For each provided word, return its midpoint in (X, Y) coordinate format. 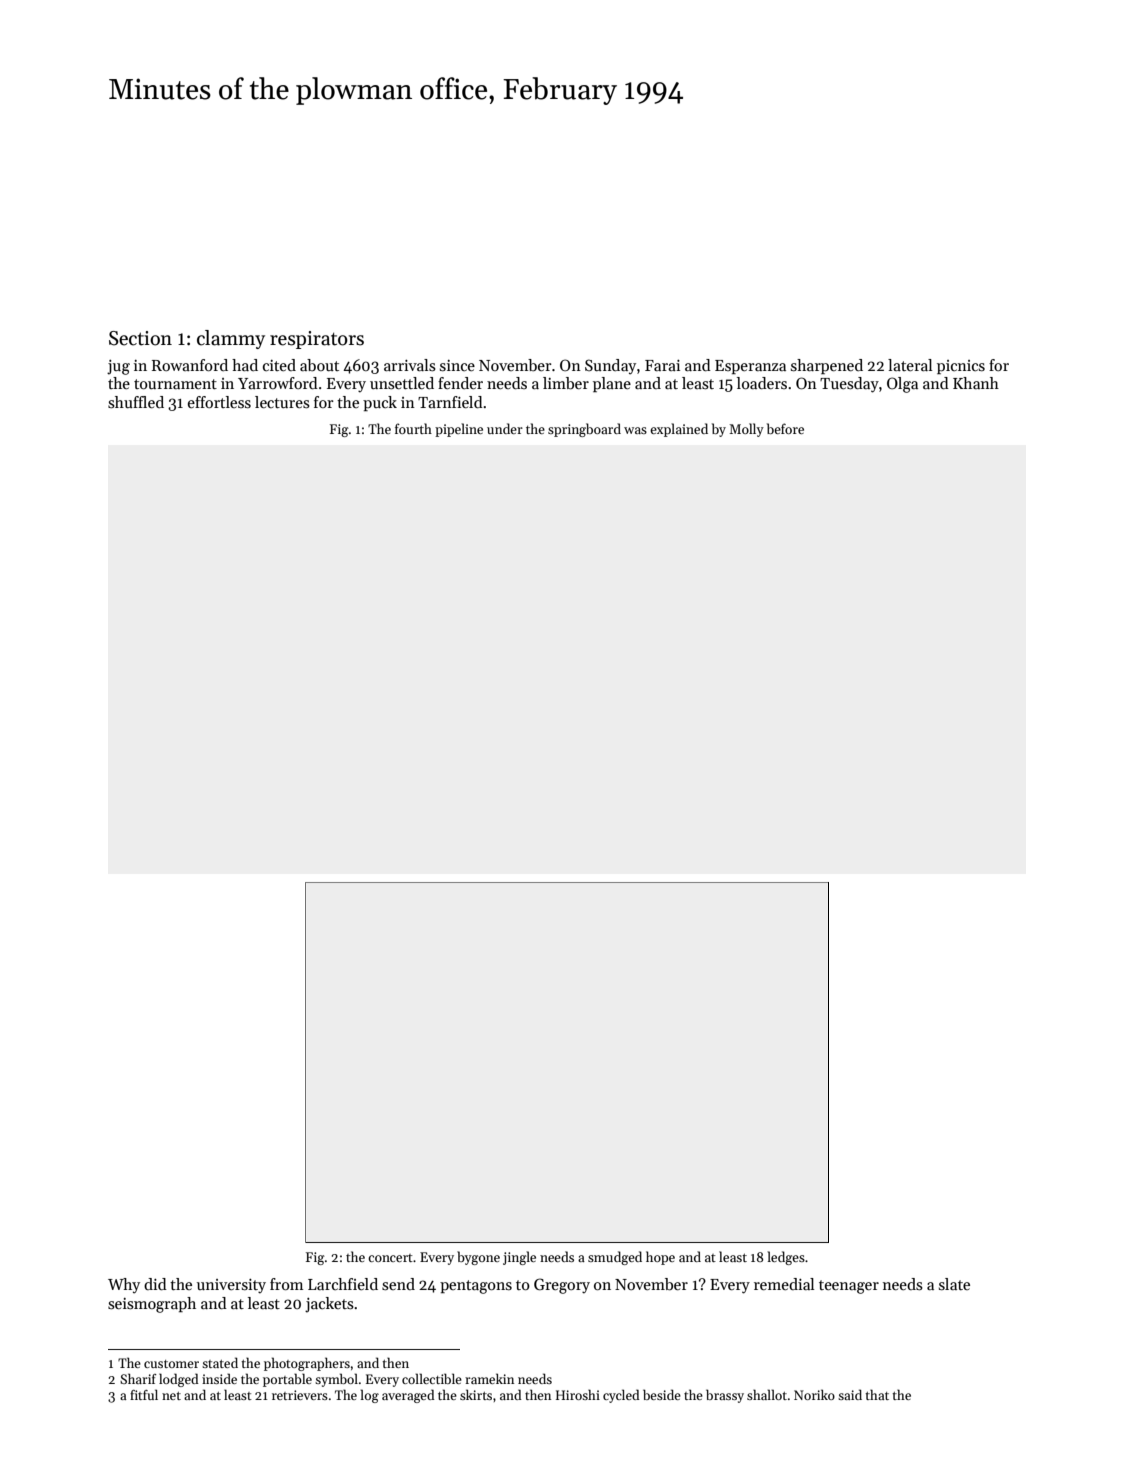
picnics (961, 367)
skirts (476, 1394)
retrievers (300, 1395)
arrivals (410, 365)
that (877, 1394)
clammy (231, 339)
